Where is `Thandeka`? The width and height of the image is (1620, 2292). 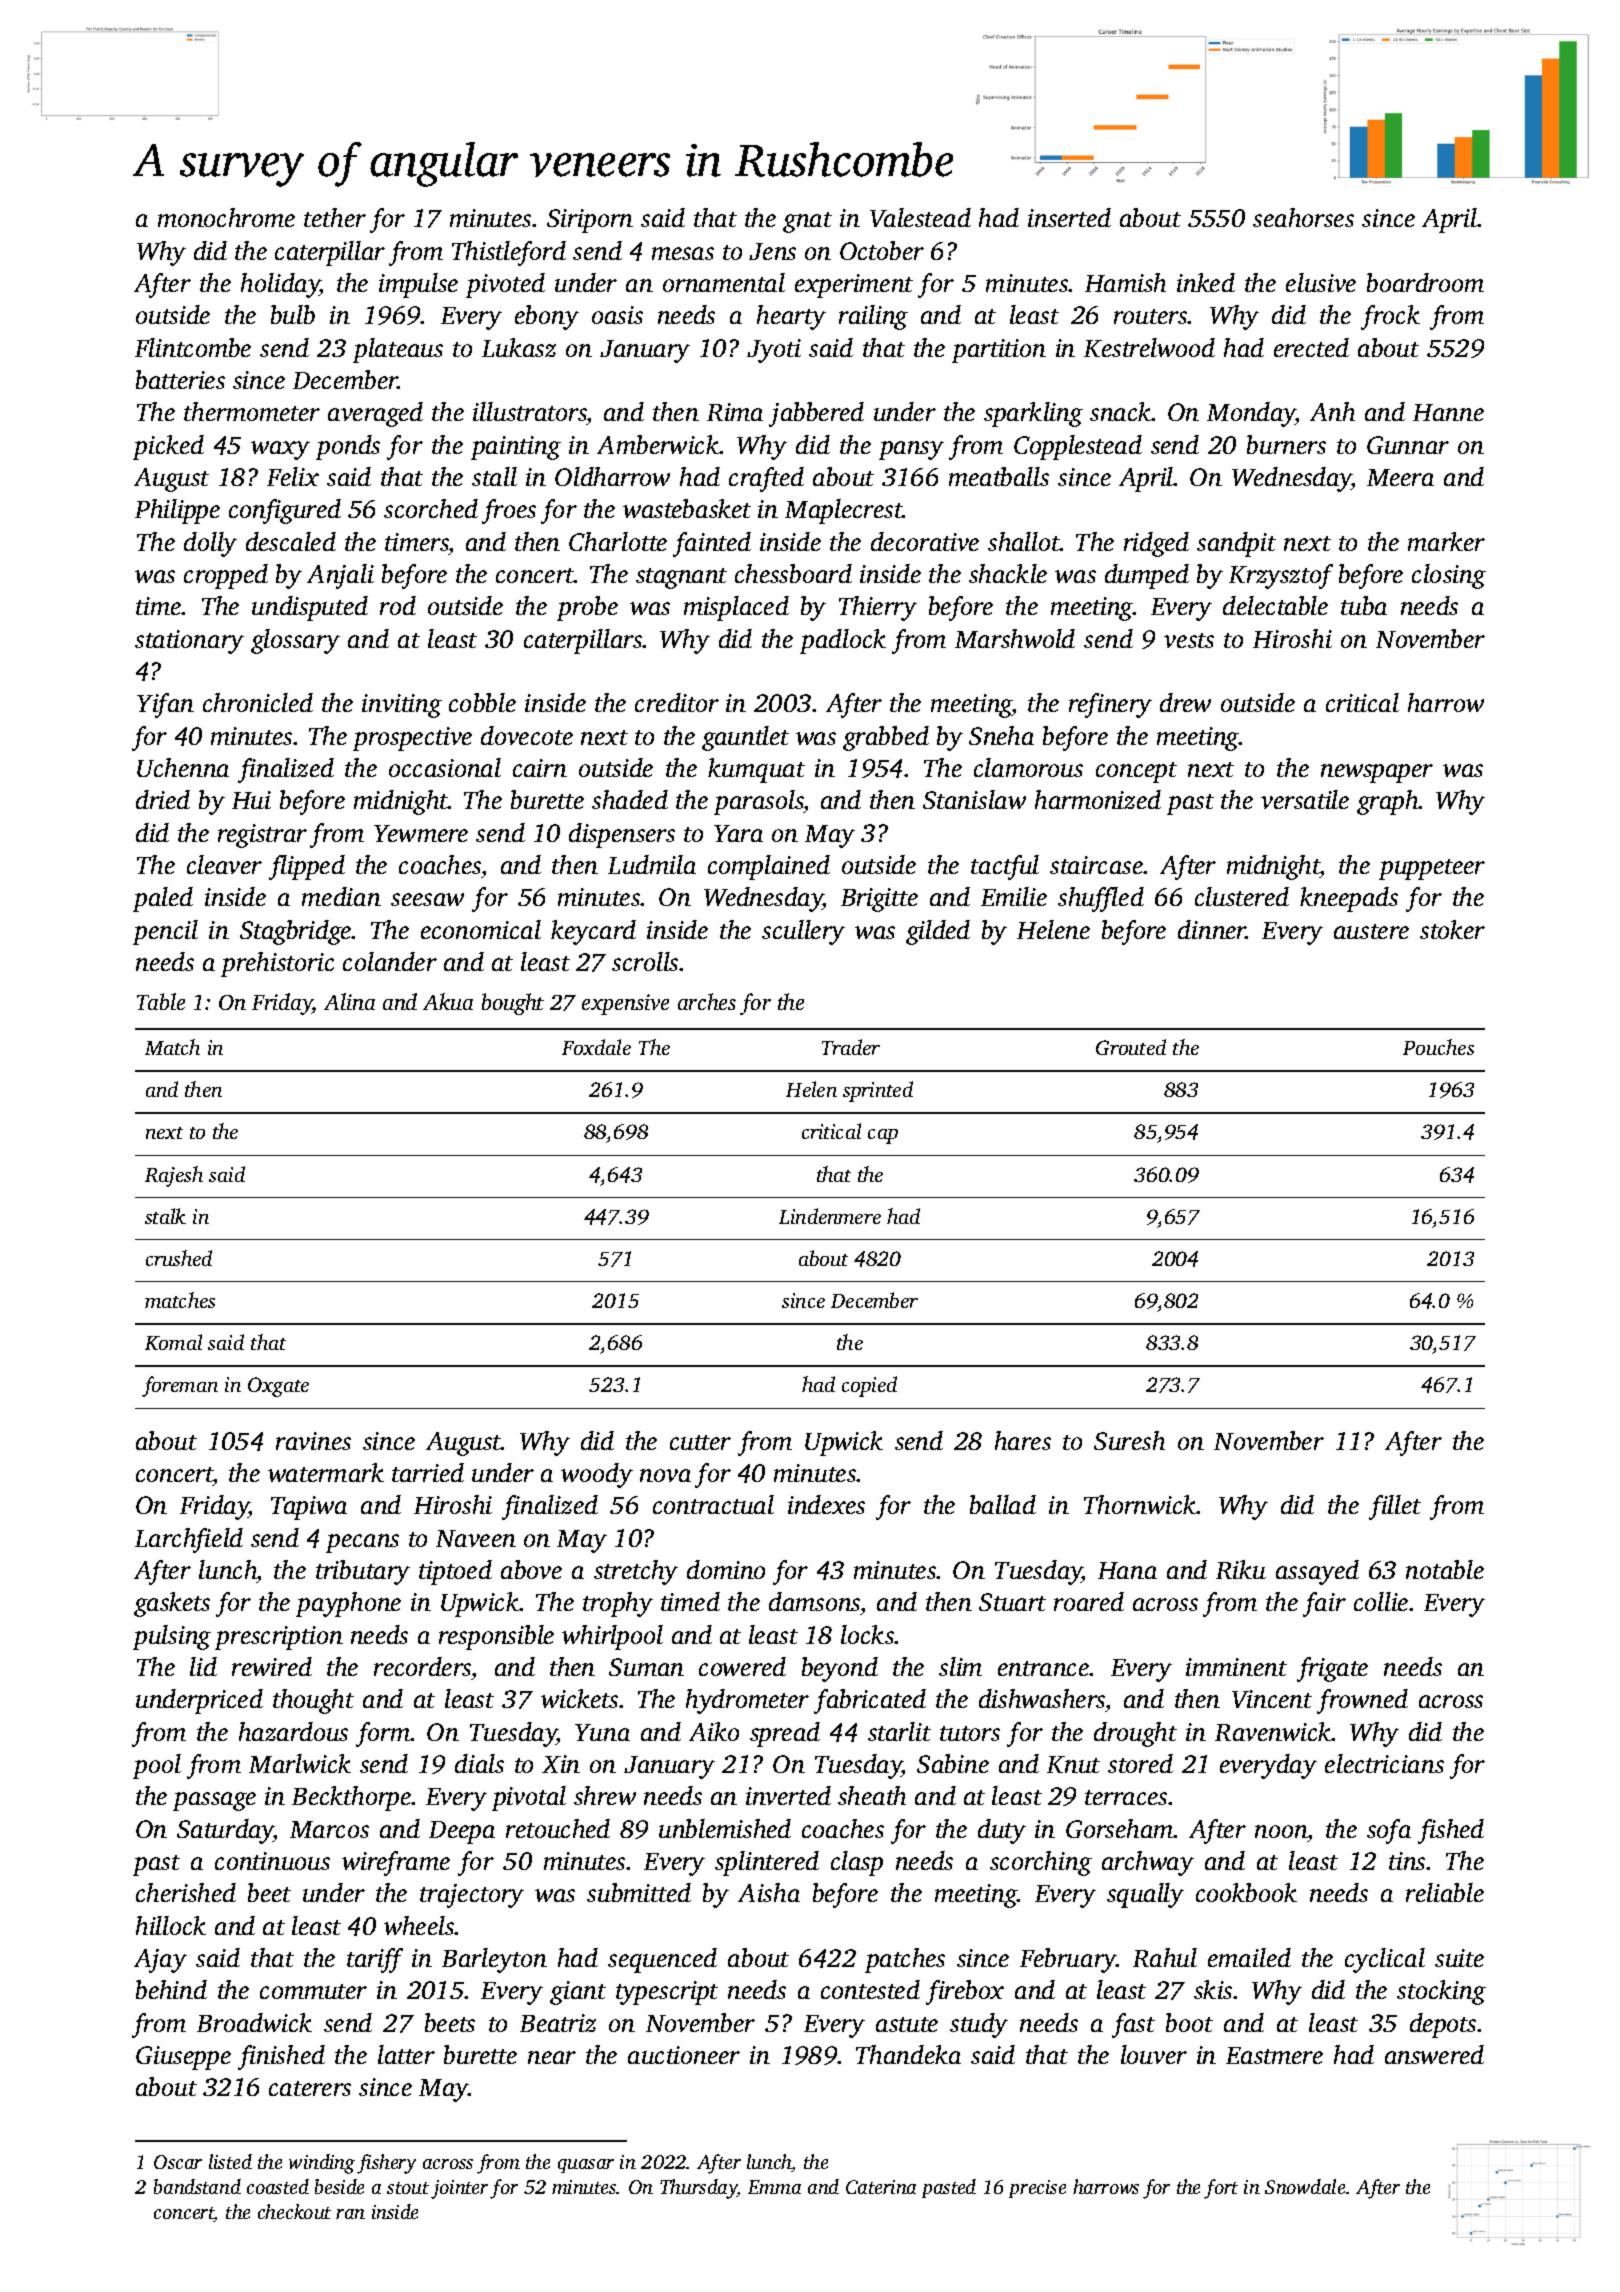 Thandeka is located at coordinates (908, 2054).
